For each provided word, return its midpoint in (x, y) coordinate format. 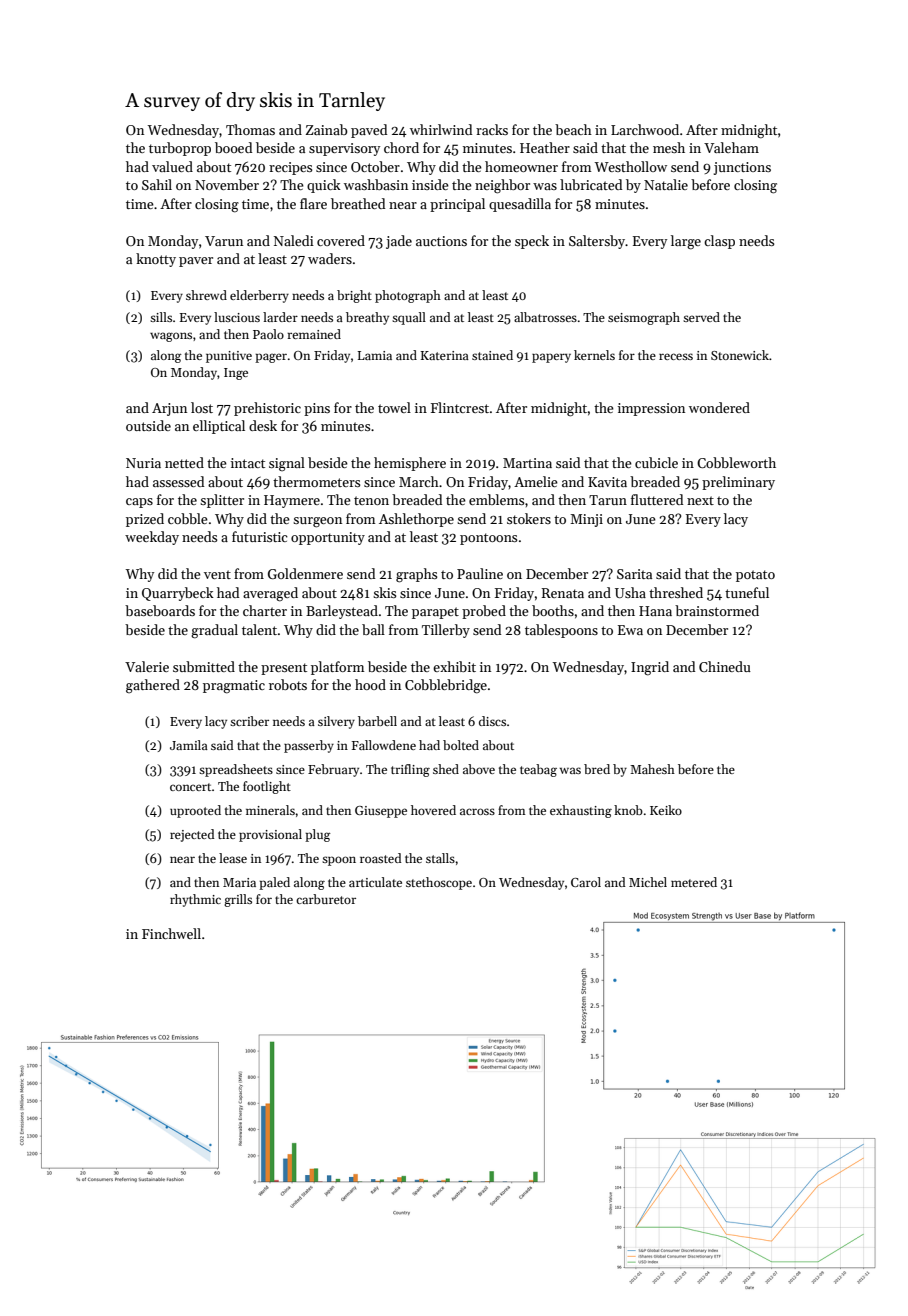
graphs (416, 575)
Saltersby (597, 242)
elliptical (219, 427)
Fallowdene (384, 745)
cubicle (656, 462)
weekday (152, 538)
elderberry (259, 296)
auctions (441, 241)
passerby (309, 746)
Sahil (157, 184)
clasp (719, 242)
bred (597, 769)
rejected (192, 835)
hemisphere (410, 464)
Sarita (634, 574)
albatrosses (545, 317)
